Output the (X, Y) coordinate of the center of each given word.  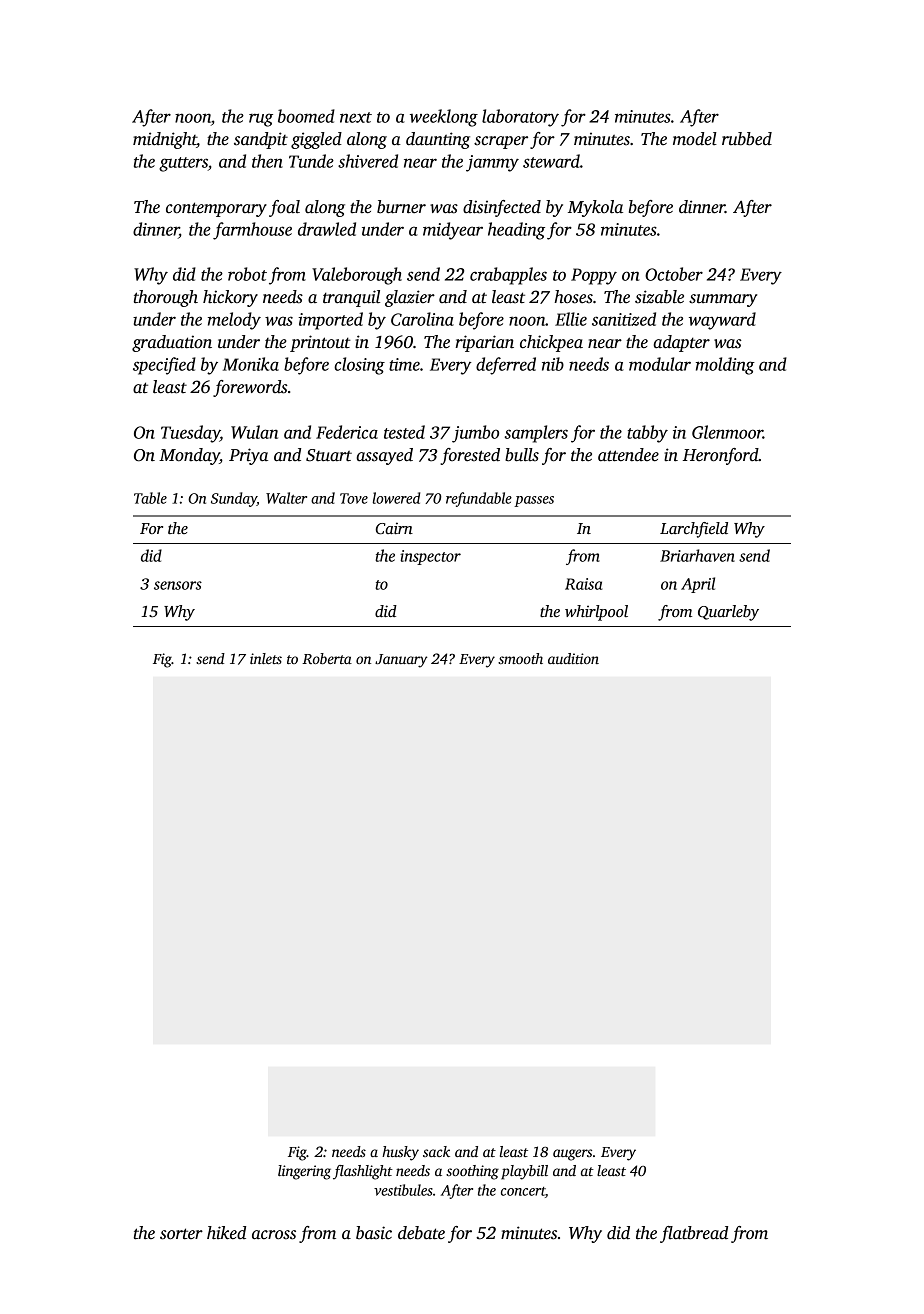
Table (150, 498)
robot (247, 274)
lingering (304, 1172)
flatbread (694, 1234)
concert (523, 1191)
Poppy (594, 276)
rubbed (747, 139)
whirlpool (596, 613)
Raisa (583, 584)
